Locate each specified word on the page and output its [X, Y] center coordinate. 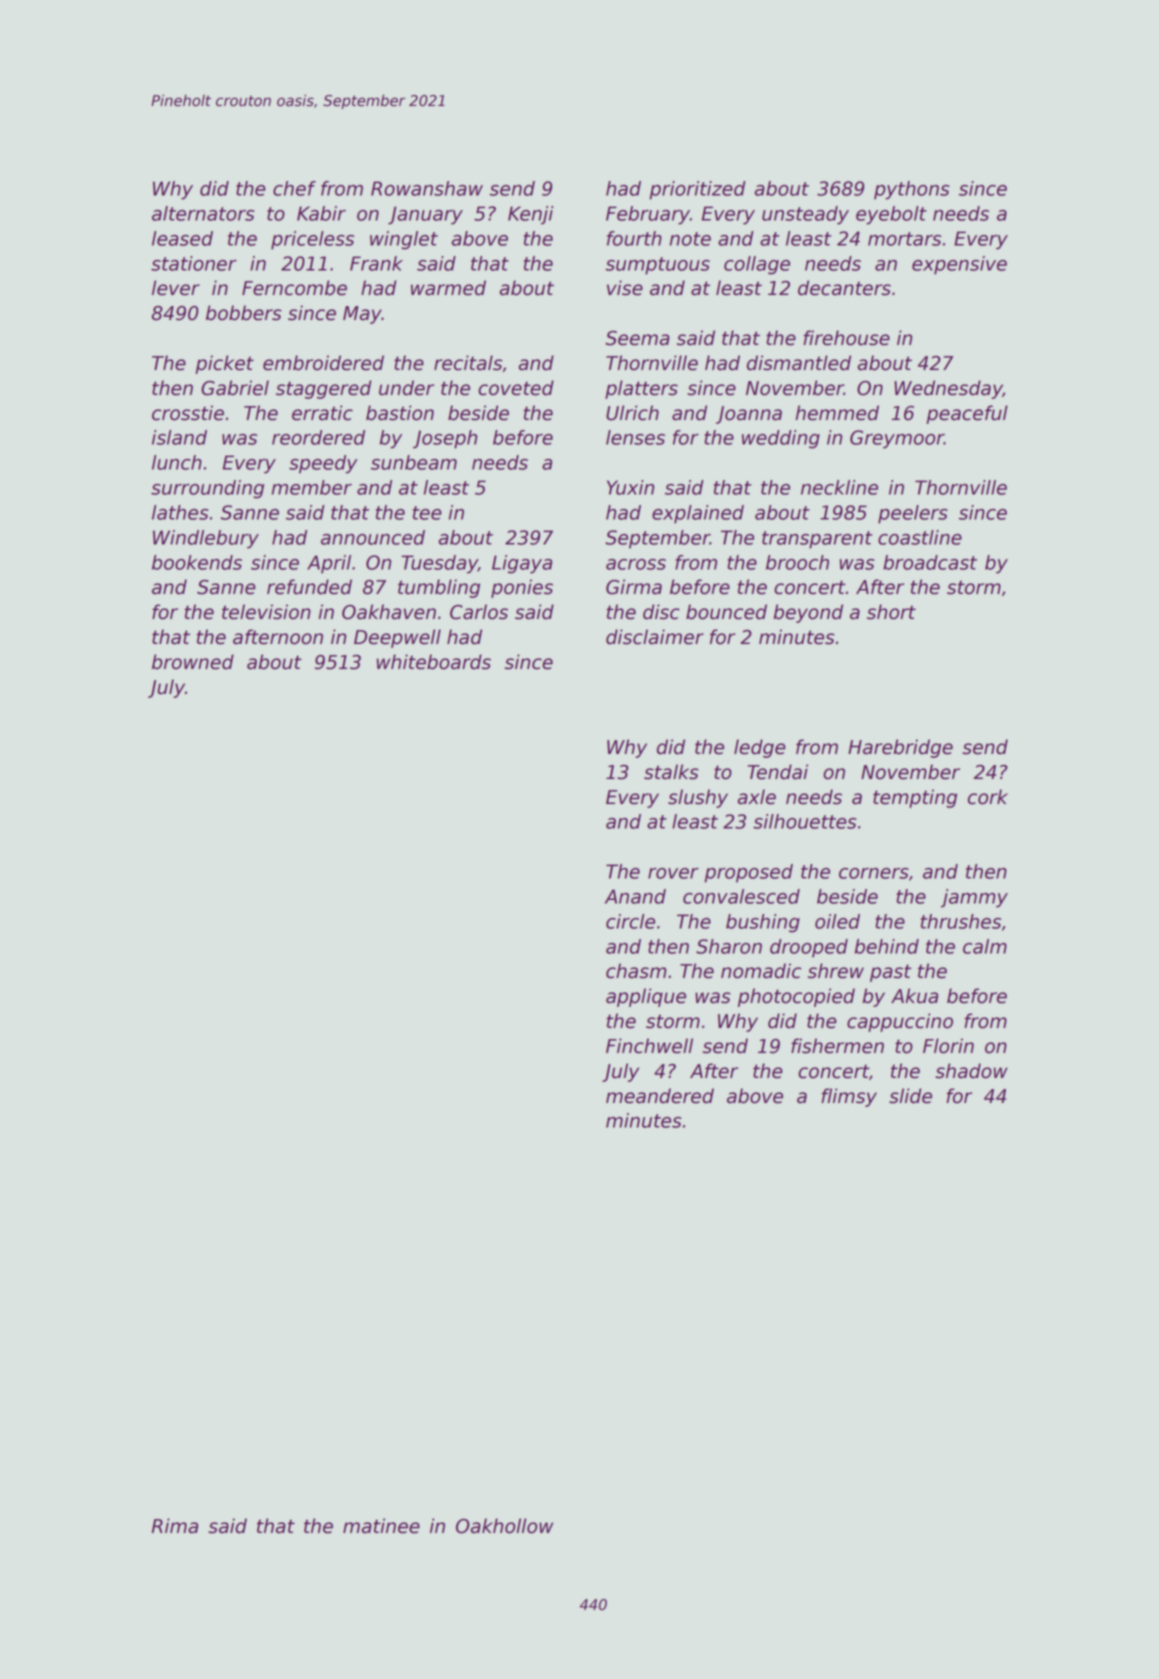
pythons [912, 190]
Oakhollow [504, 1526]
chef [294, 188]
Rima [175, 1526]
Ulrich [632, 413]
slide [910, 1096]
